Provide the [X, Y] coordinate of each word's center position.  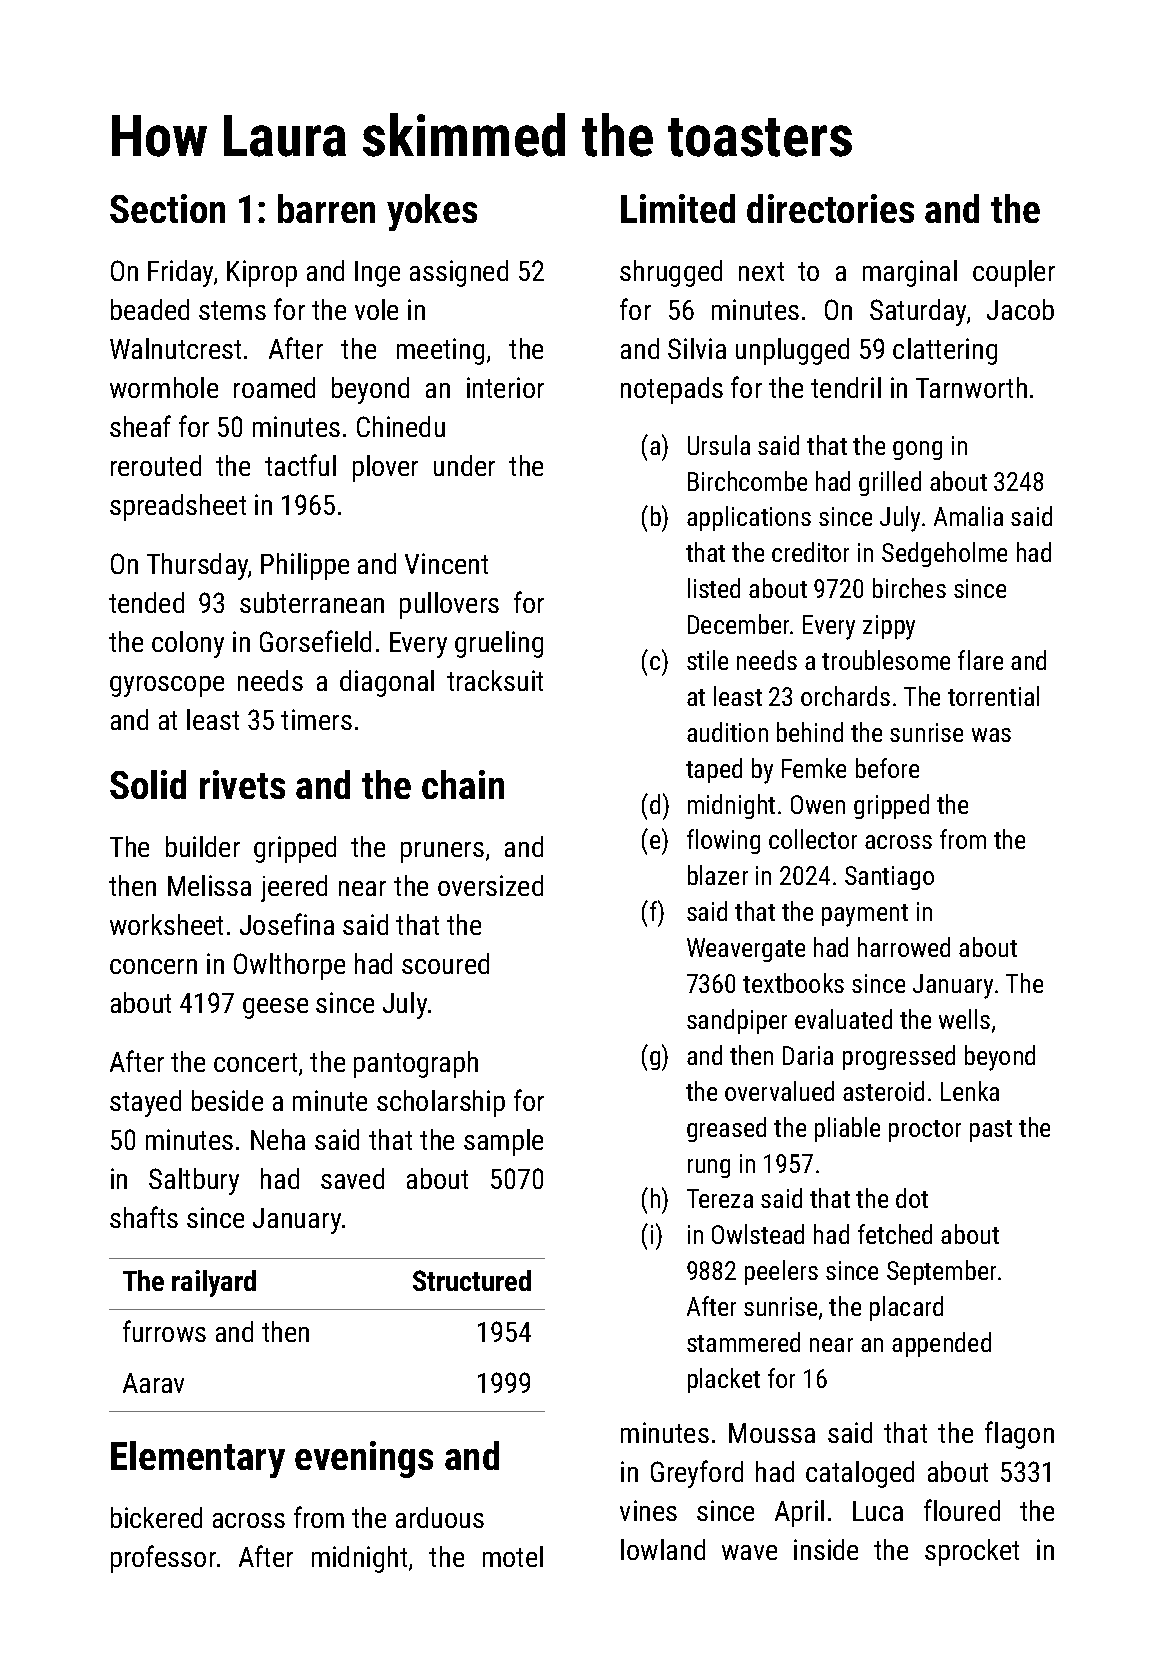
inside [826, 1549]
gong [917, 450]
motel [513, 1556]
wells [964, 1019]
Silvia [697, 348]
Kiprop [262, 273]
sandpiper [737, 1021]
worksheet [166, 924]
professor [163, 1559]
